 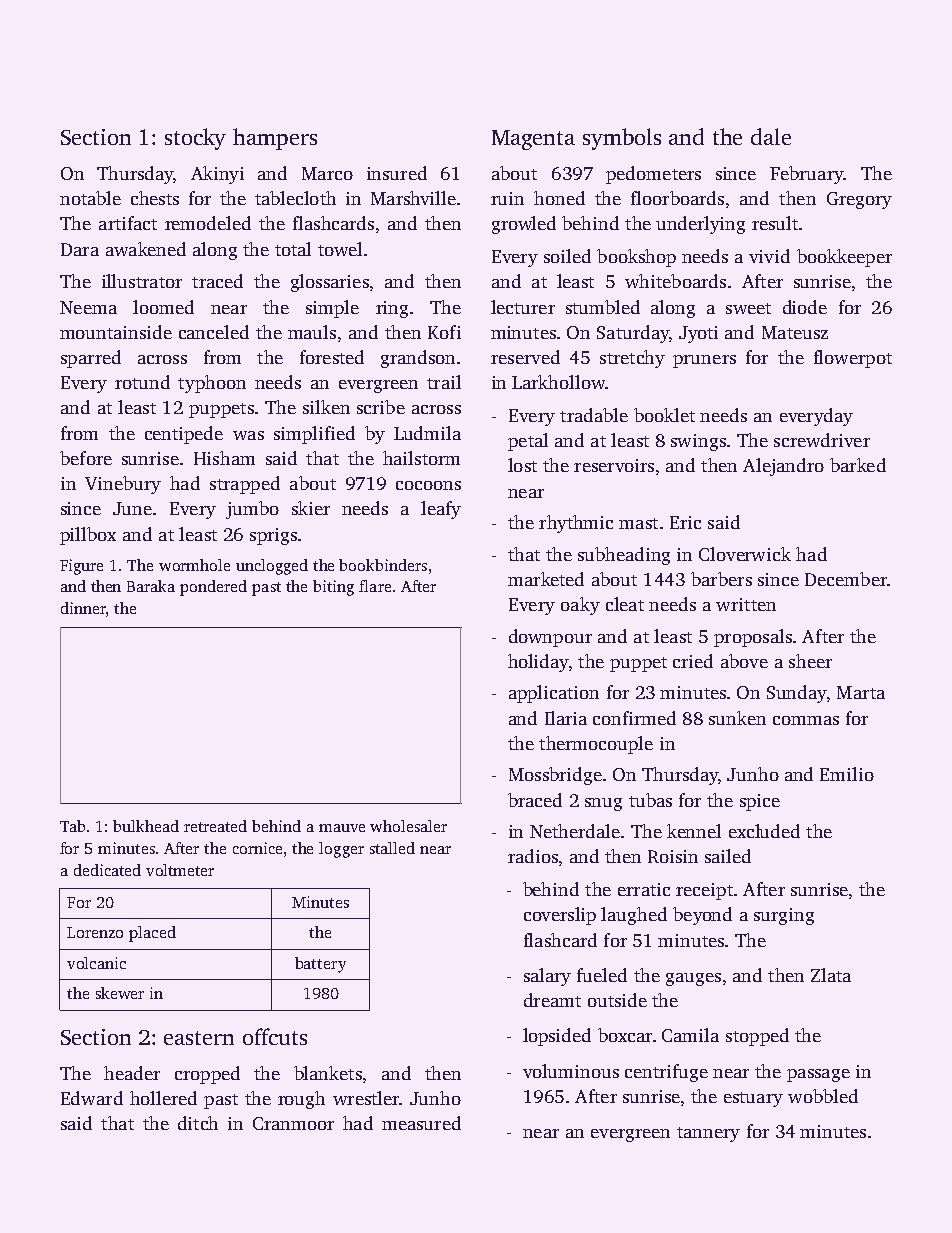 What do you see at coordinates (634, 916) in the page?
I see `laughed` at bounding box center [634, 916].
